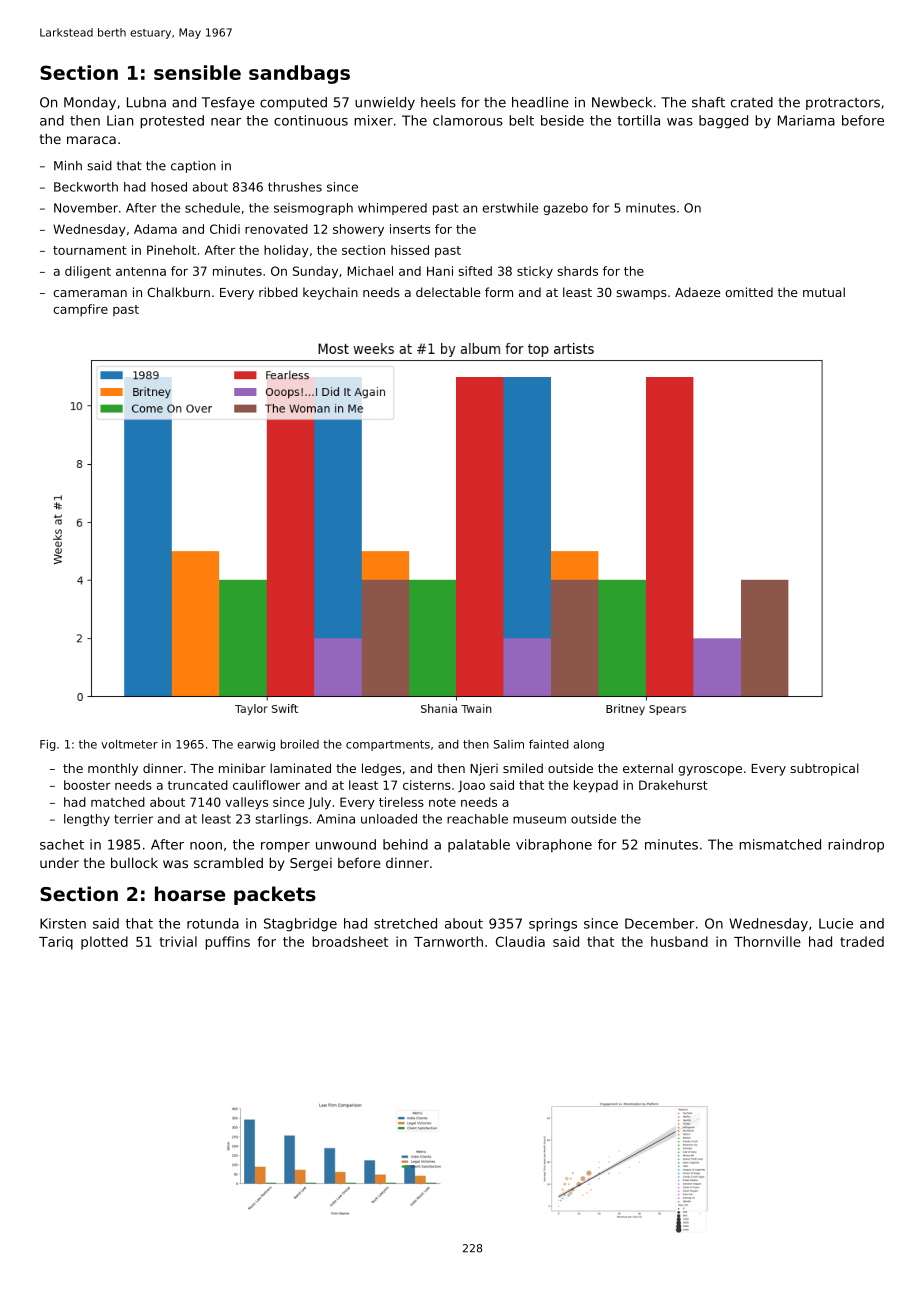  I want to click on cameraman, so click(90, 293).
